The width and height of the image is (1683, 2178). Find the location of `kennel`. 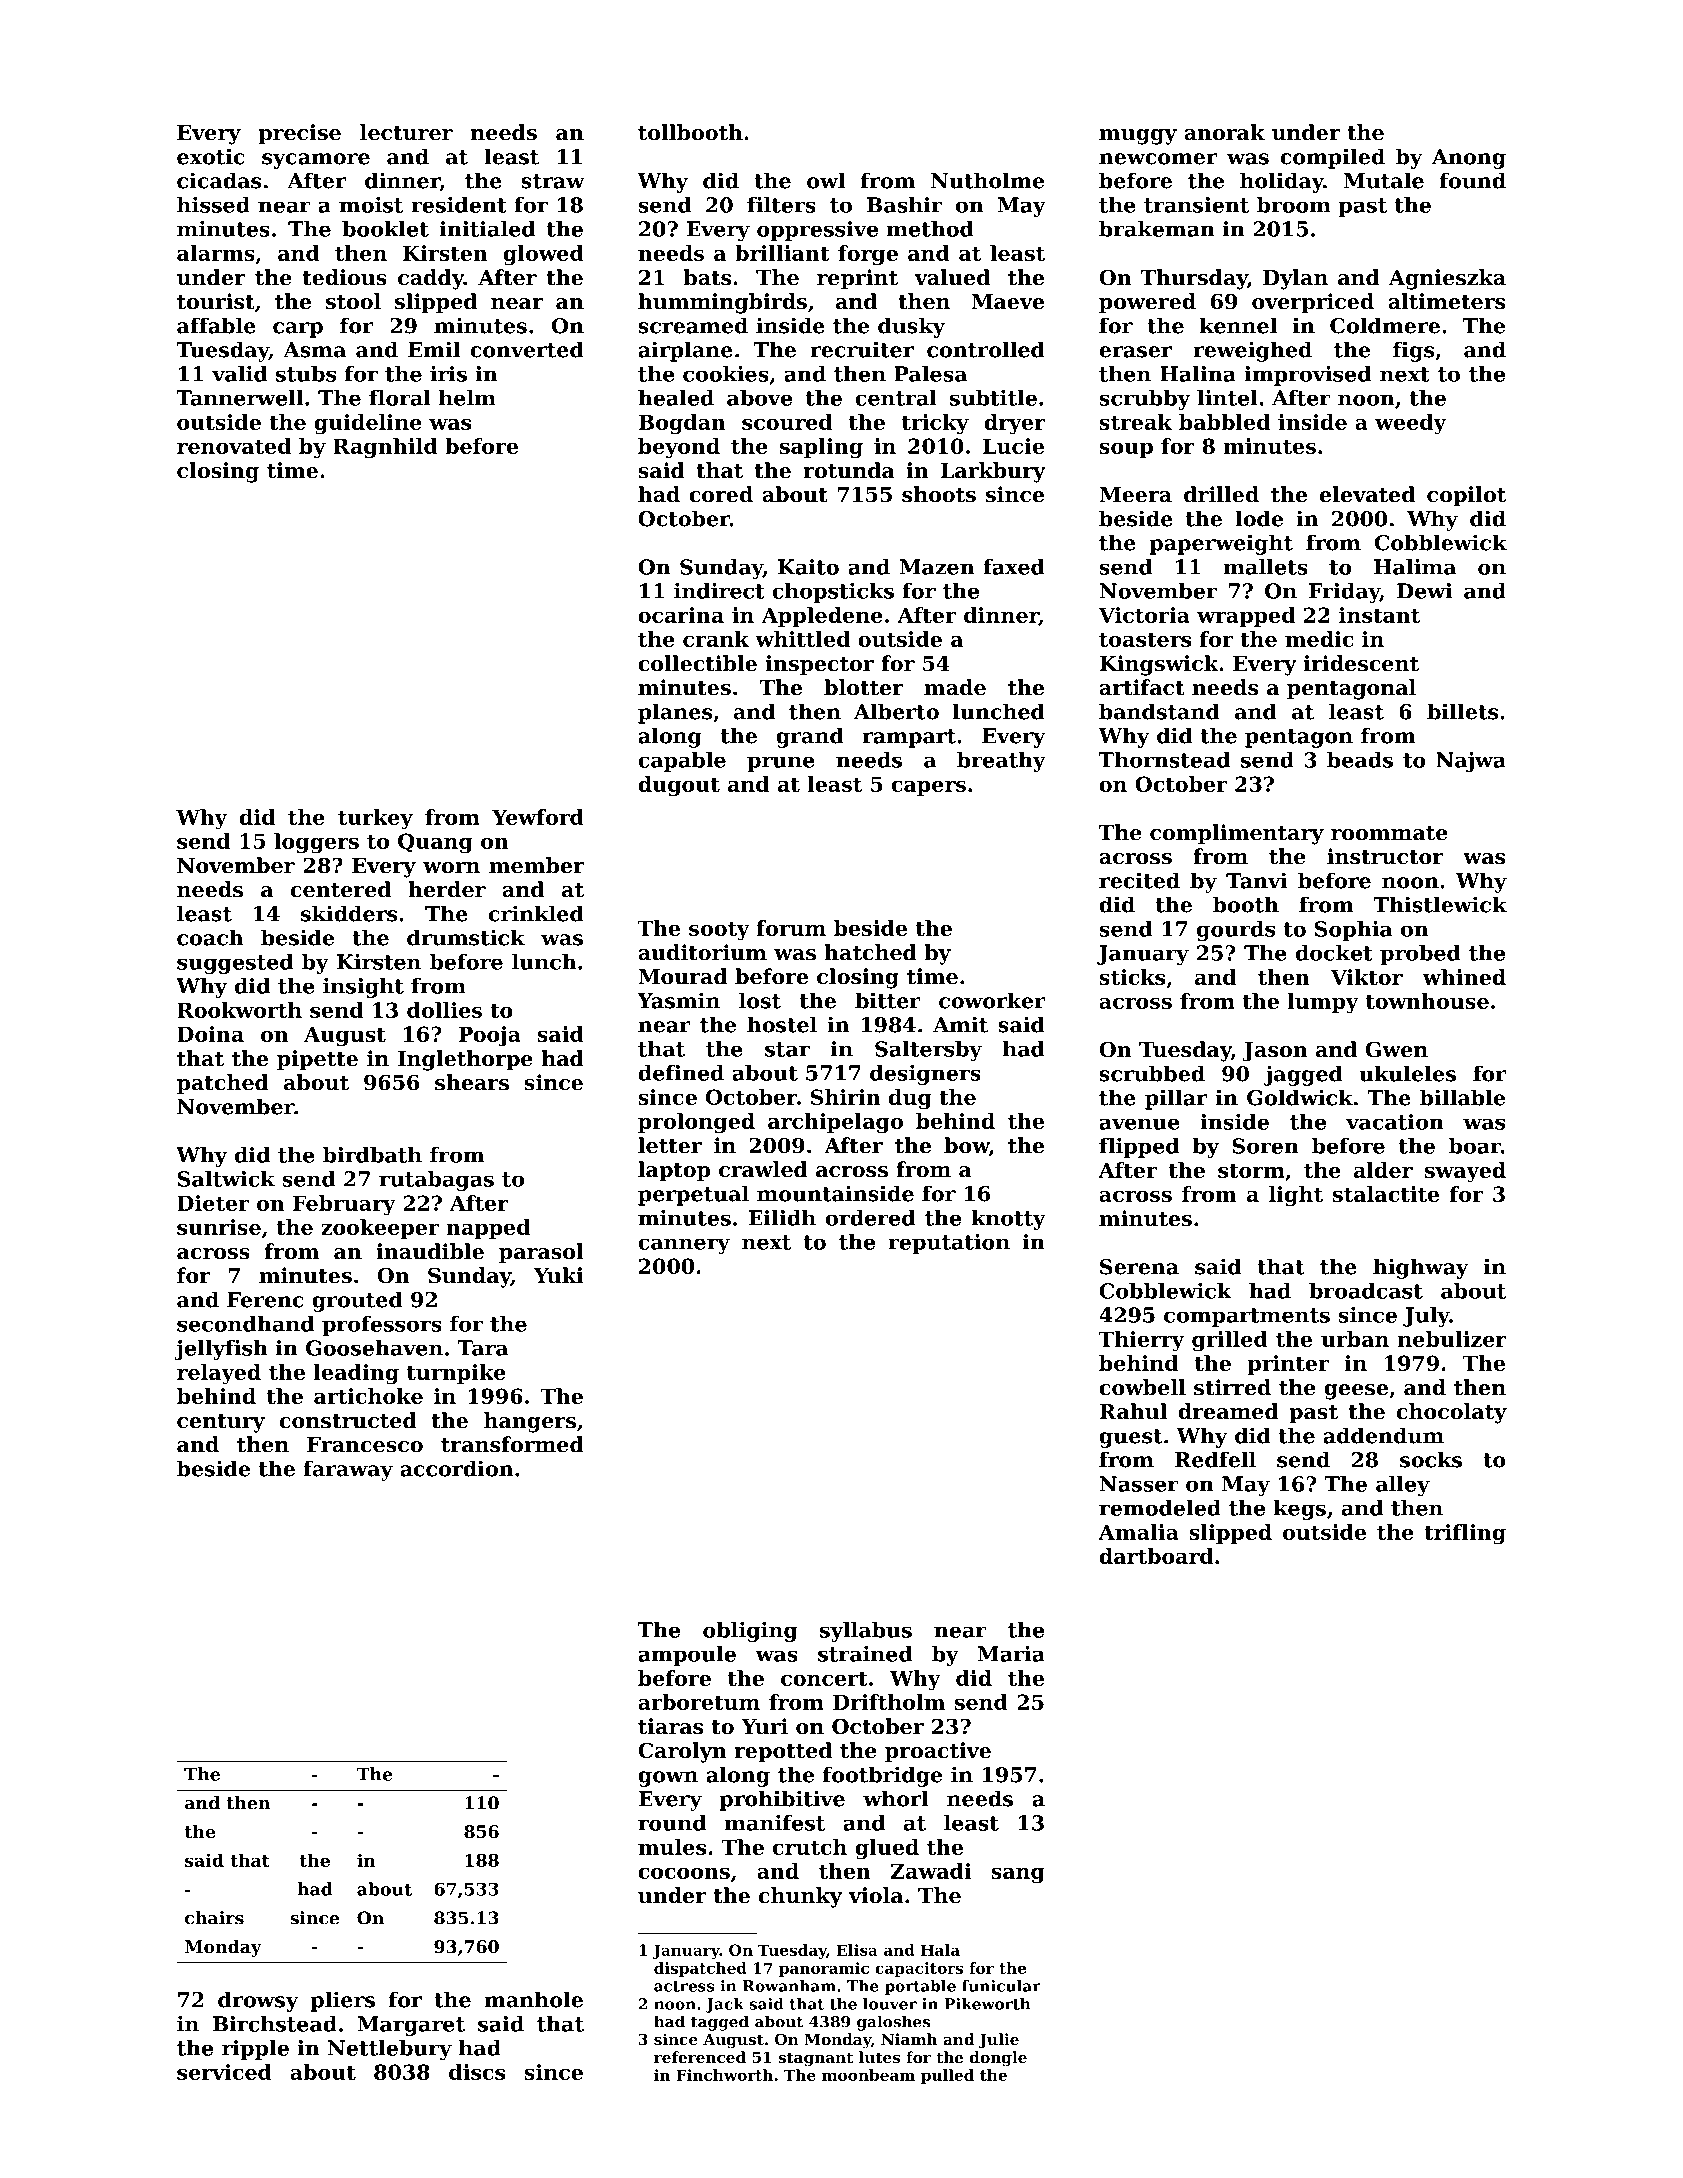

kennel is located at coordinates (1238, 325).
